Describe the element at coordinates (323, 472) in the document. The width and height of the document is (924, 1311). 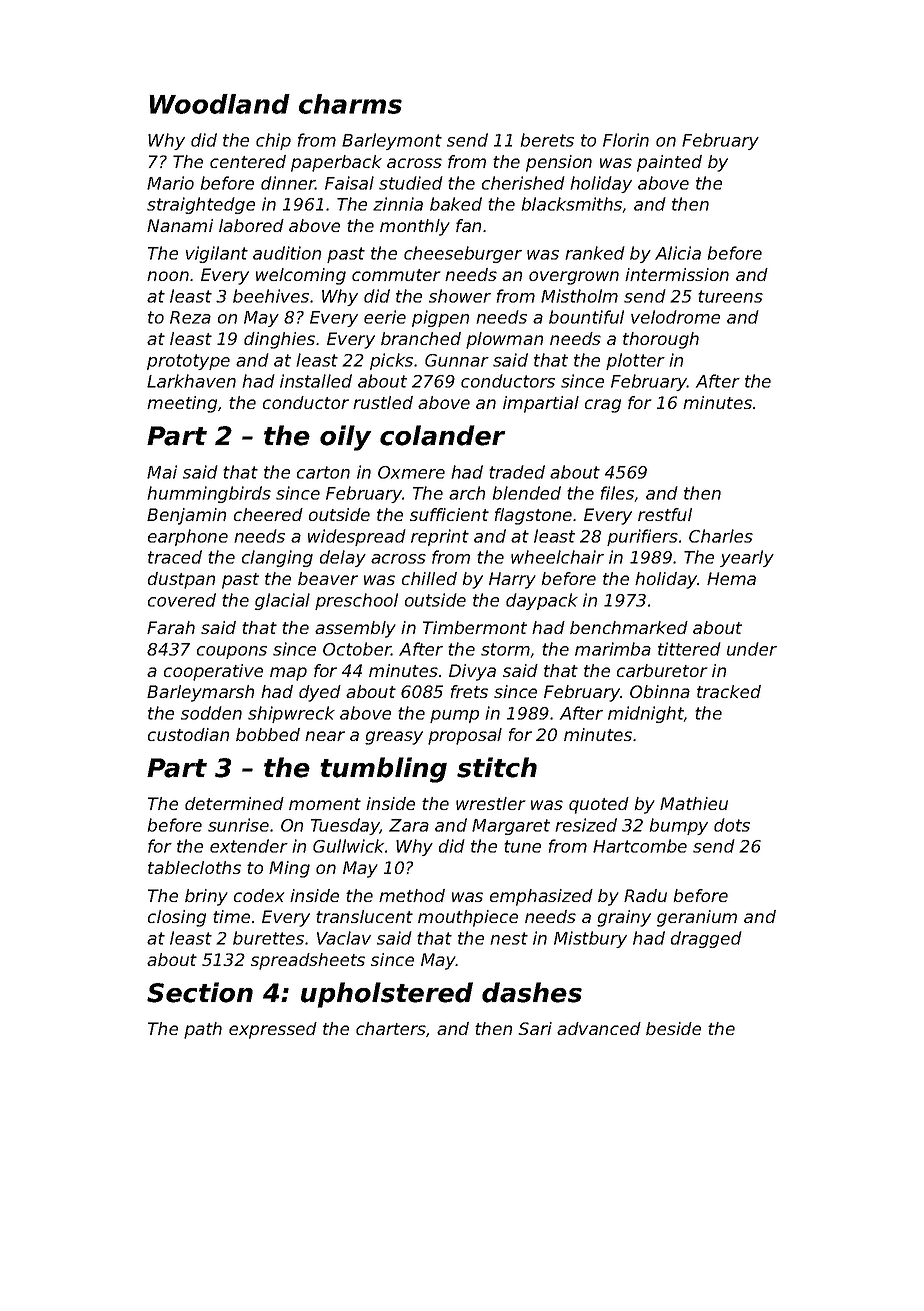
I see `carton` at that location.
